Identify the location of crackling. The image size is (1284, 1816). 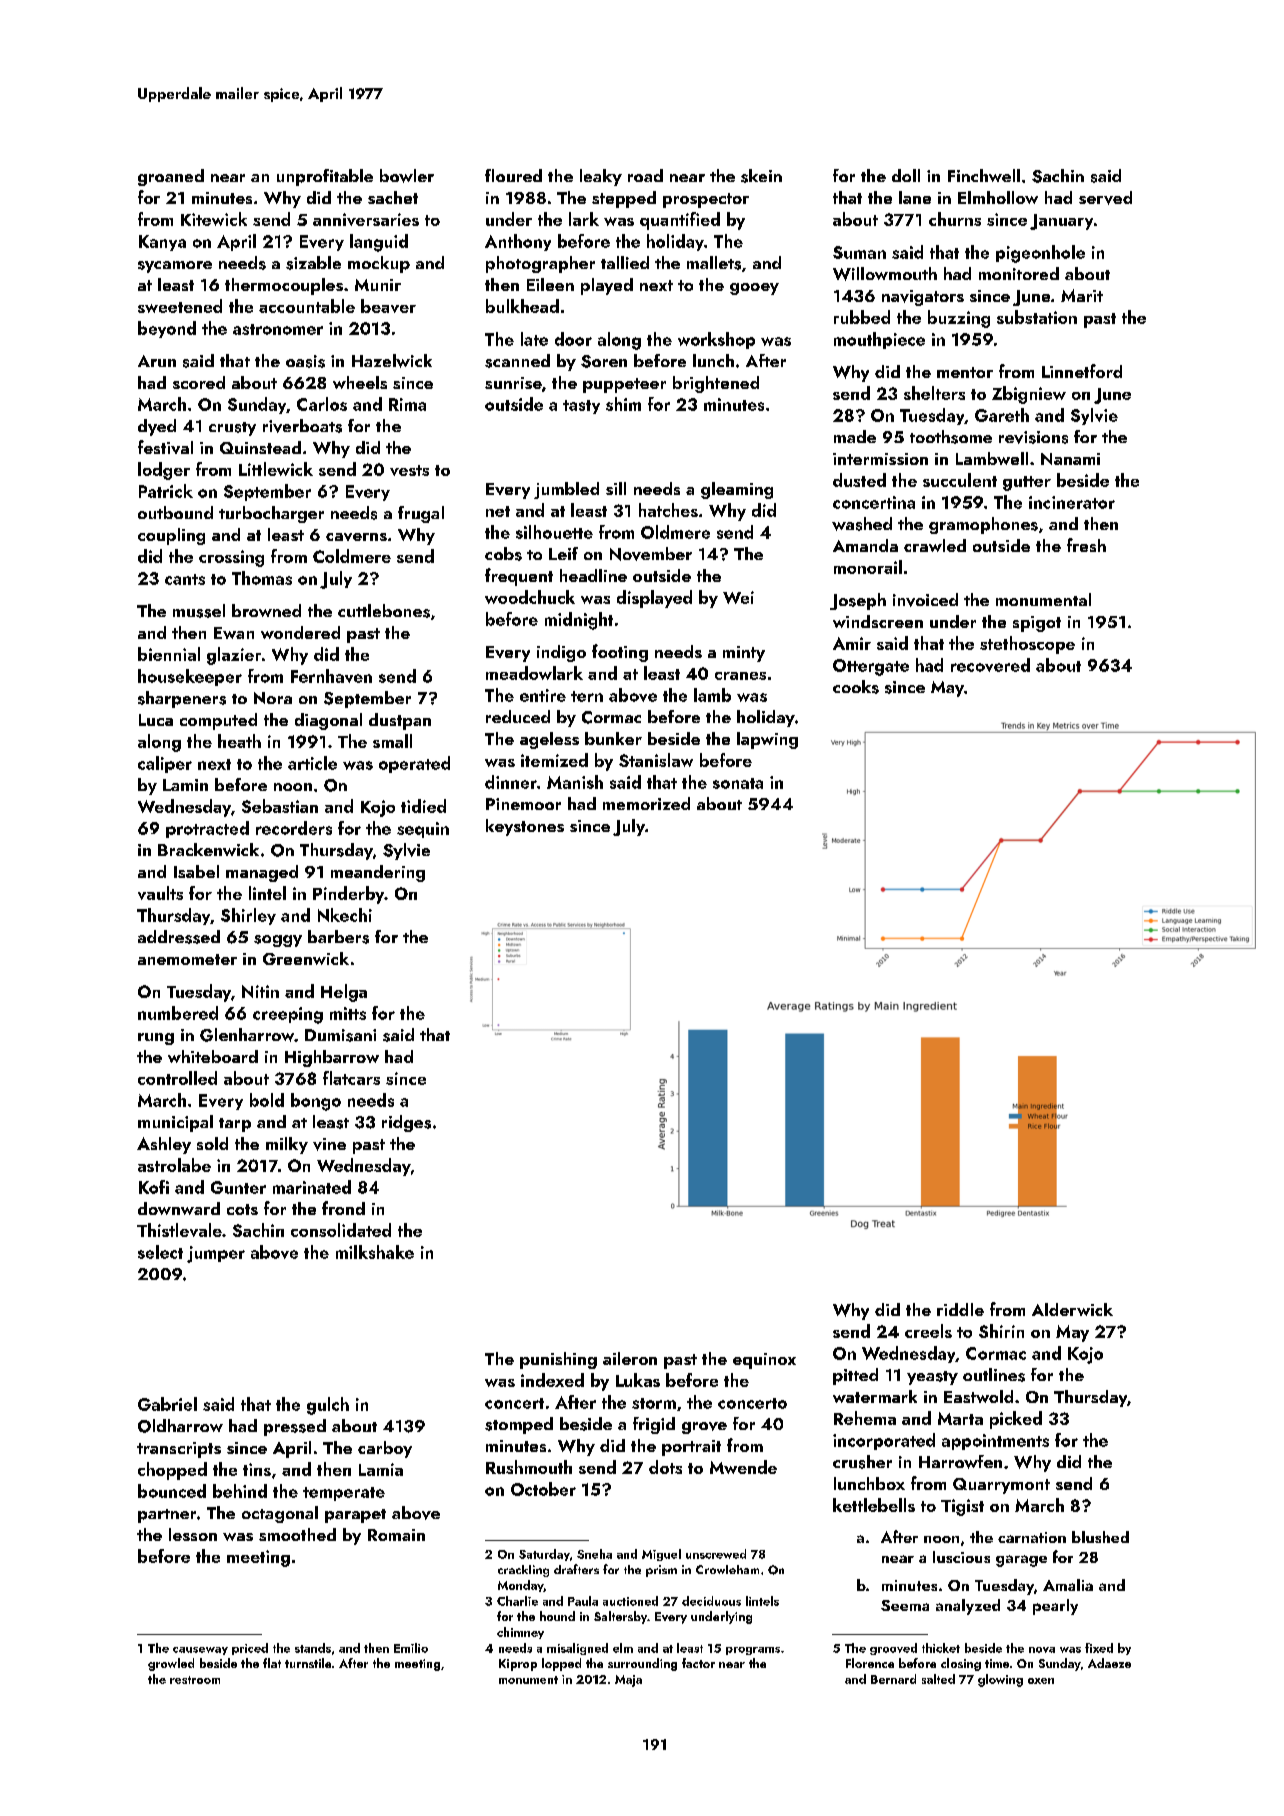
(523, 1571).
